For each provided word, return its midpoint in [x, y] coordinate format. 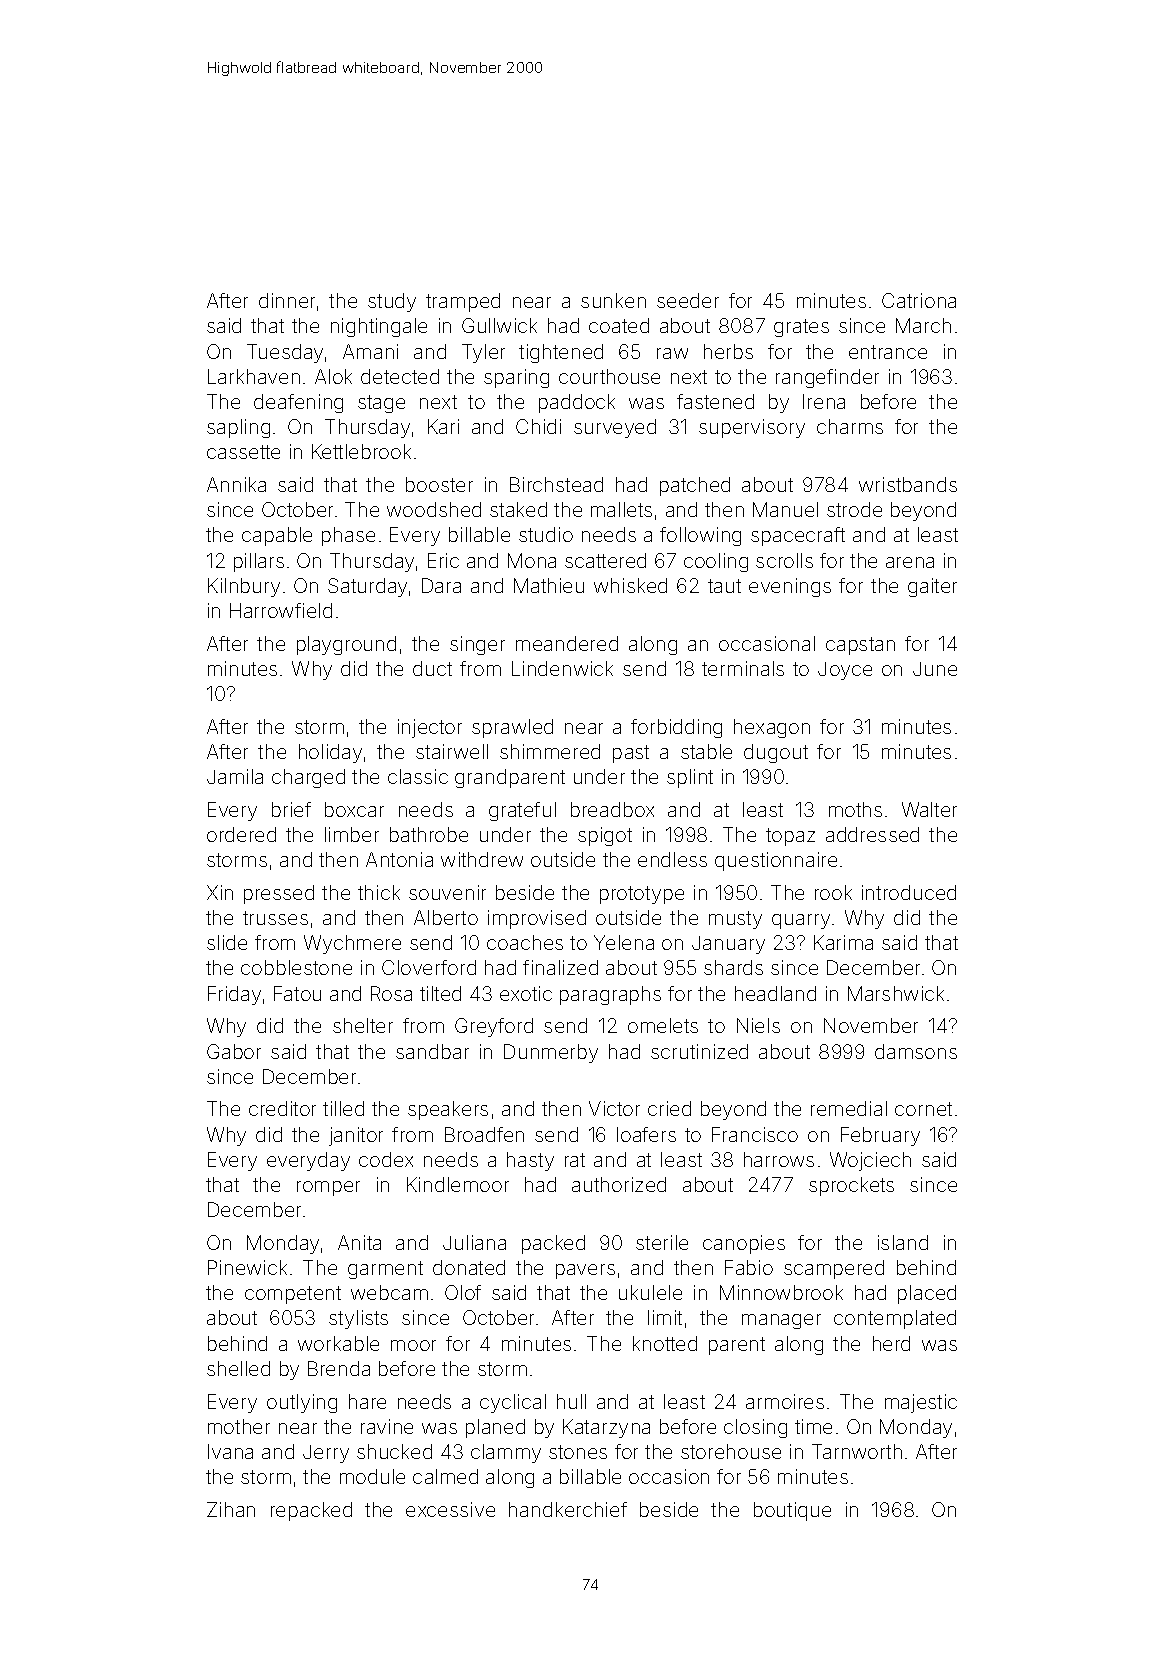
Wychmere [352, 944]
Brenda [339, 1368]
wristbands [908, 484]
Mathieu [549, 585]
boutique [792, 1511]
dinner [287, 300]
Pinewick [247, 1267]
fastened [715, 401]
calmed [445, 1476]
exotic [526, 993]
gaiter [932, 587]
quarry [801, 921]
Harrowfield [281, 610]
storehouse [731, 1451]
